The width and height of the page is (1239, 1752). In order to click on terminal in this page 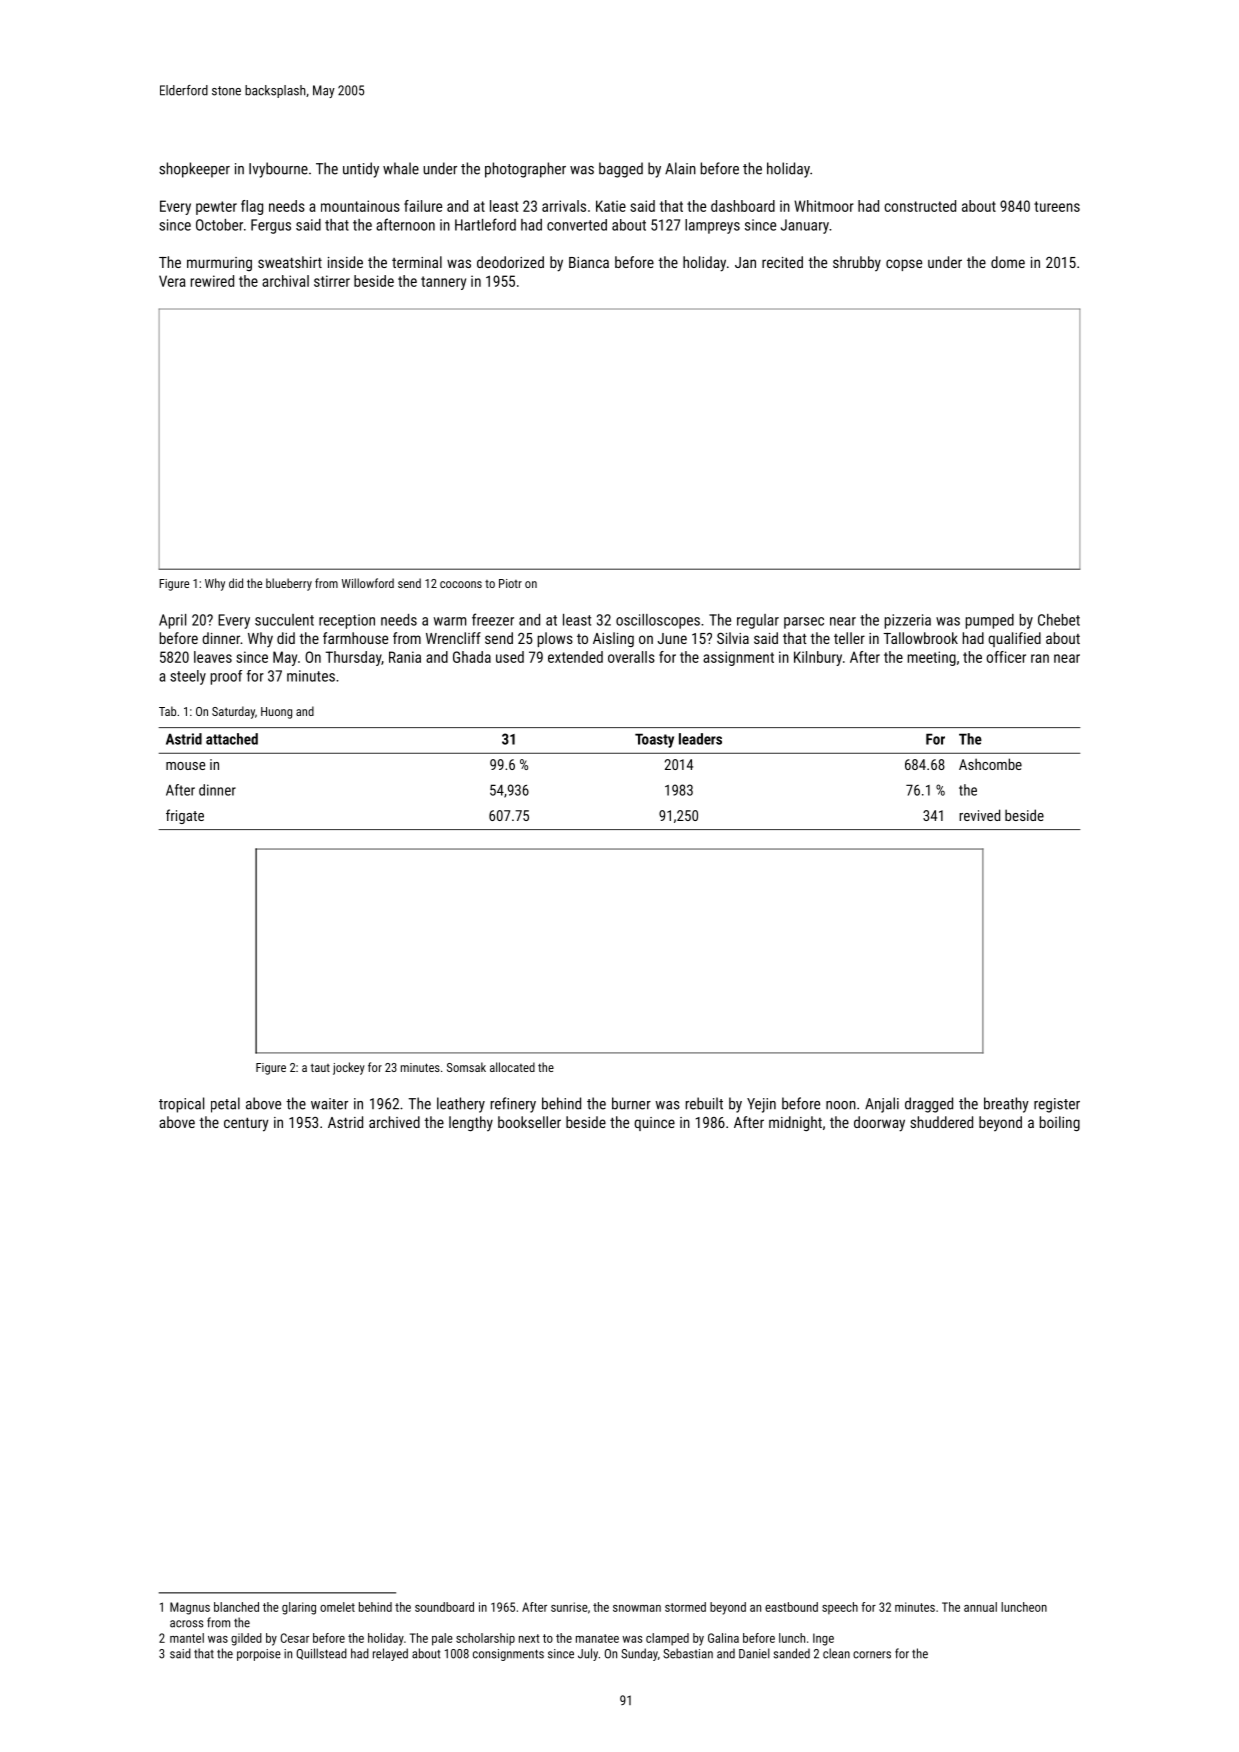, I will do `click(417, 262)`.
